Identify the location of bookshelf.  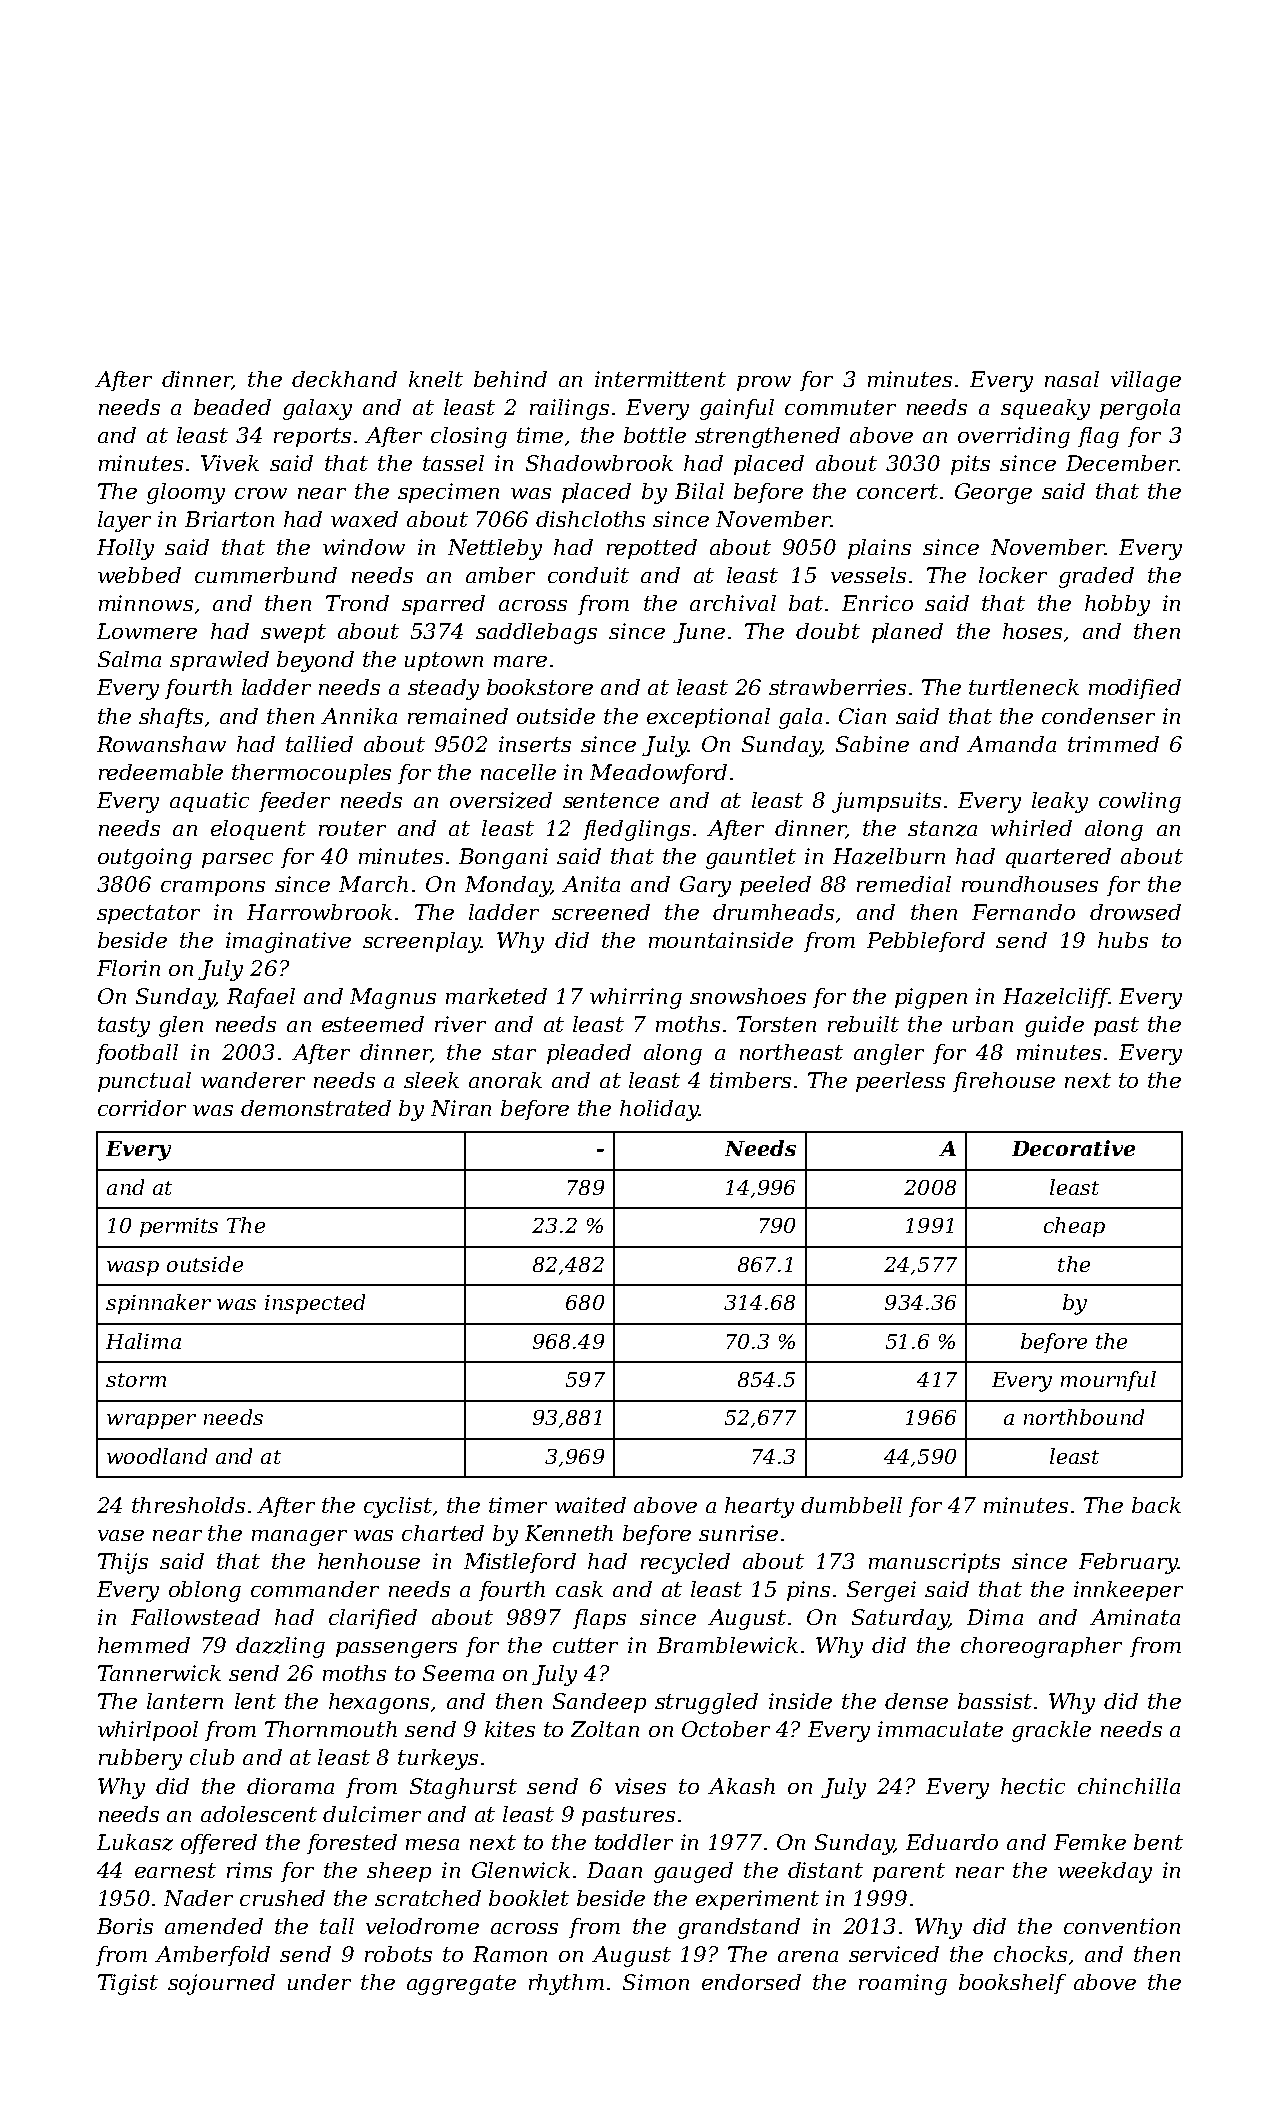
(1012, 1984).
